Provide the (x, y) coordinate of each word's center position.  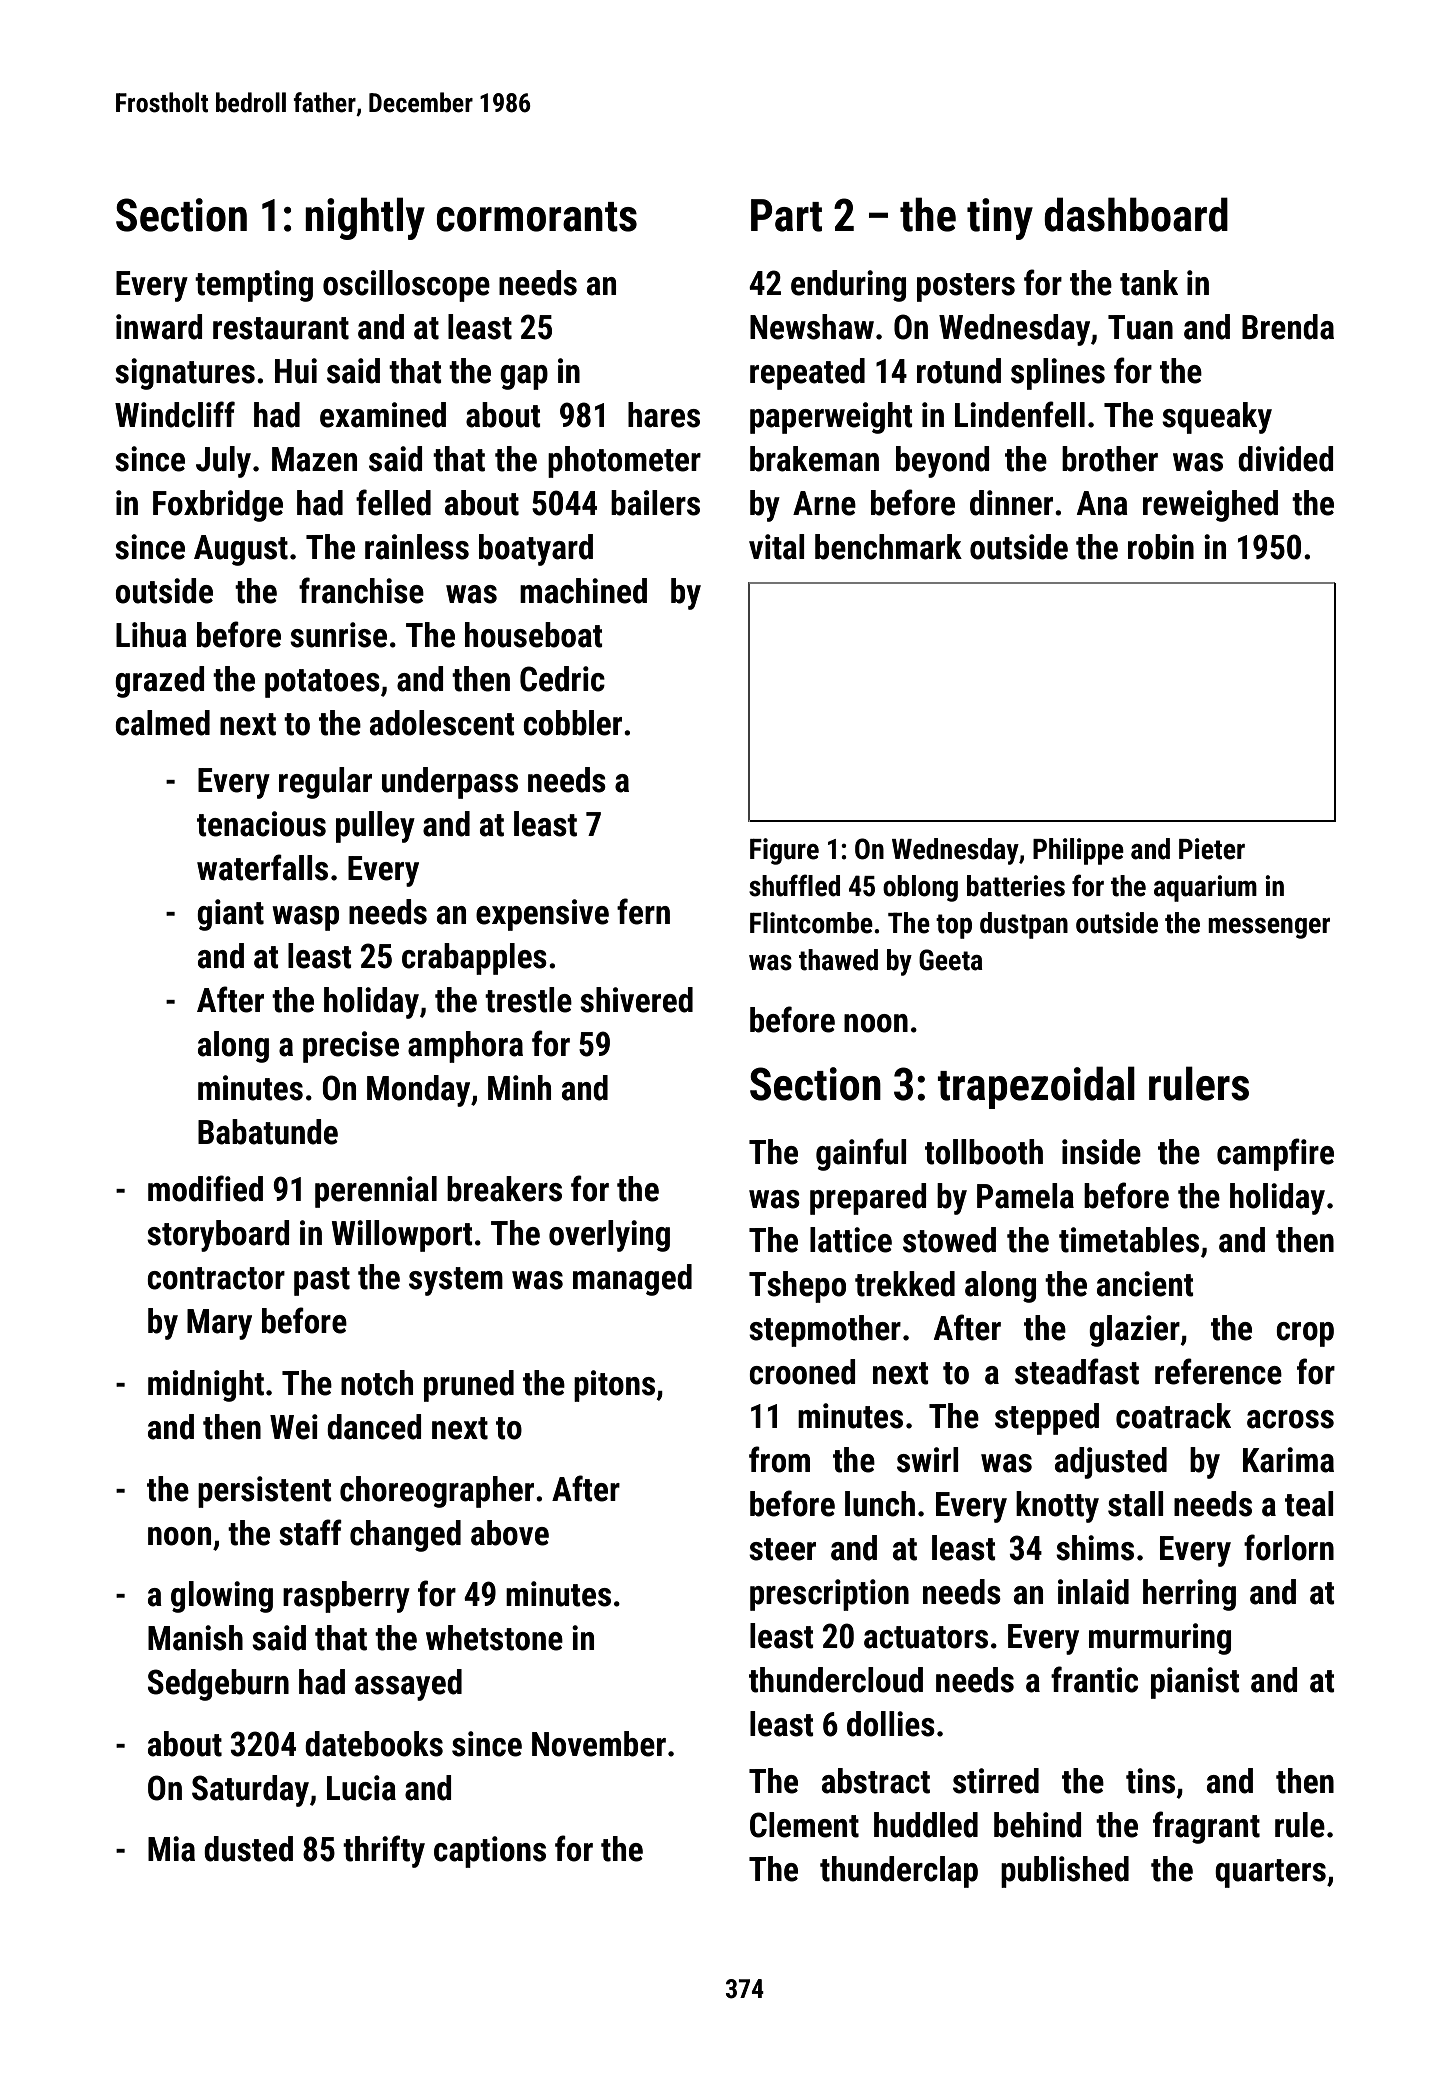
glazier (1134, 1331)
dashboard (1136, 214)
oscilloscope (406, 286)
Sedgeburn (218, 1685)
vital (777, 547)
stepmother (825, 1331)
